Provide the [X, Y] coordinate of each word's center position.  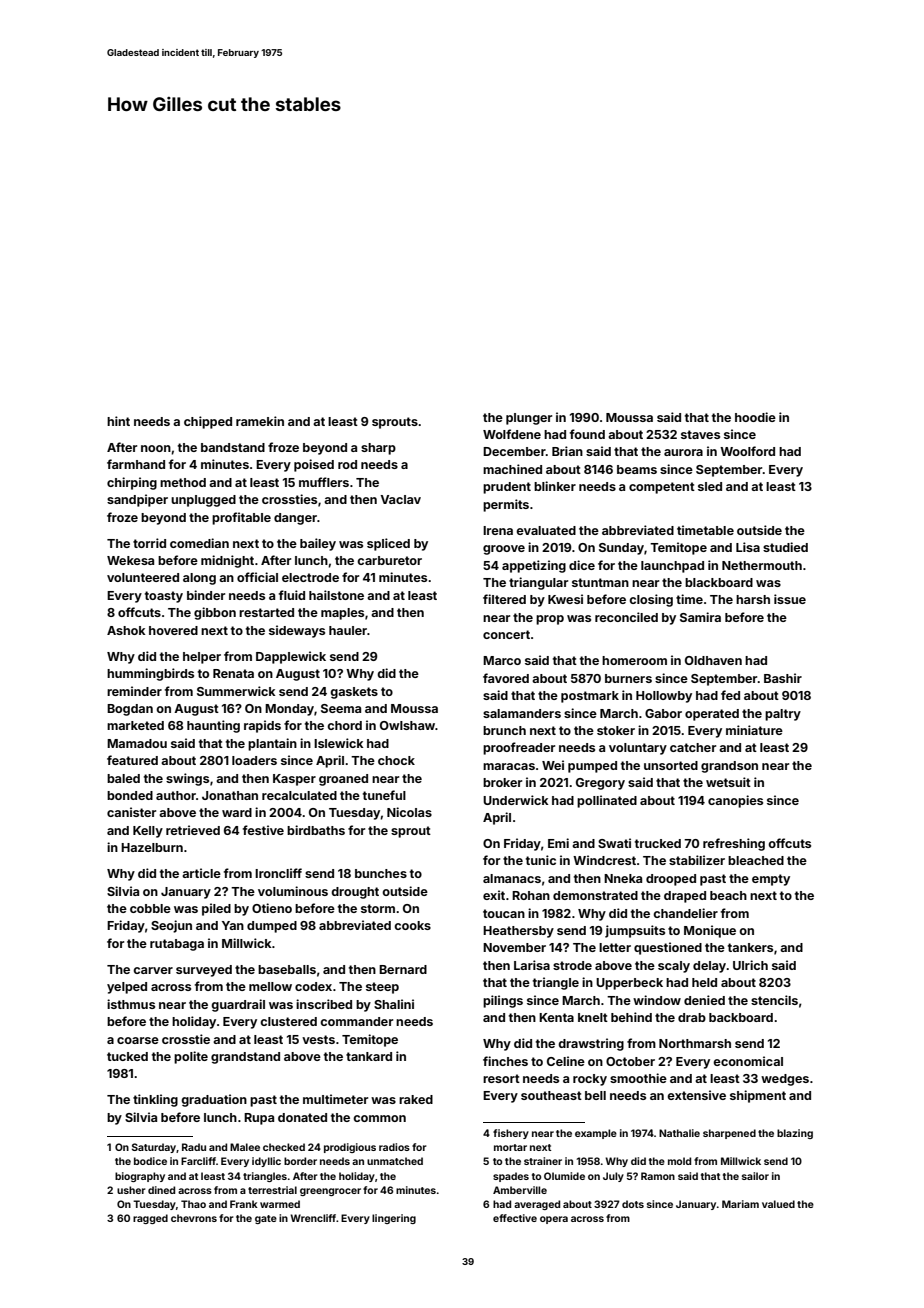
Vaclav [400, 499]
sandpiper [137, 500]
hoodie [755, 417]
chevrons [194, 1218]
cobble [150, 908]
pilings [503, 1001]
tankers [750, 947]
